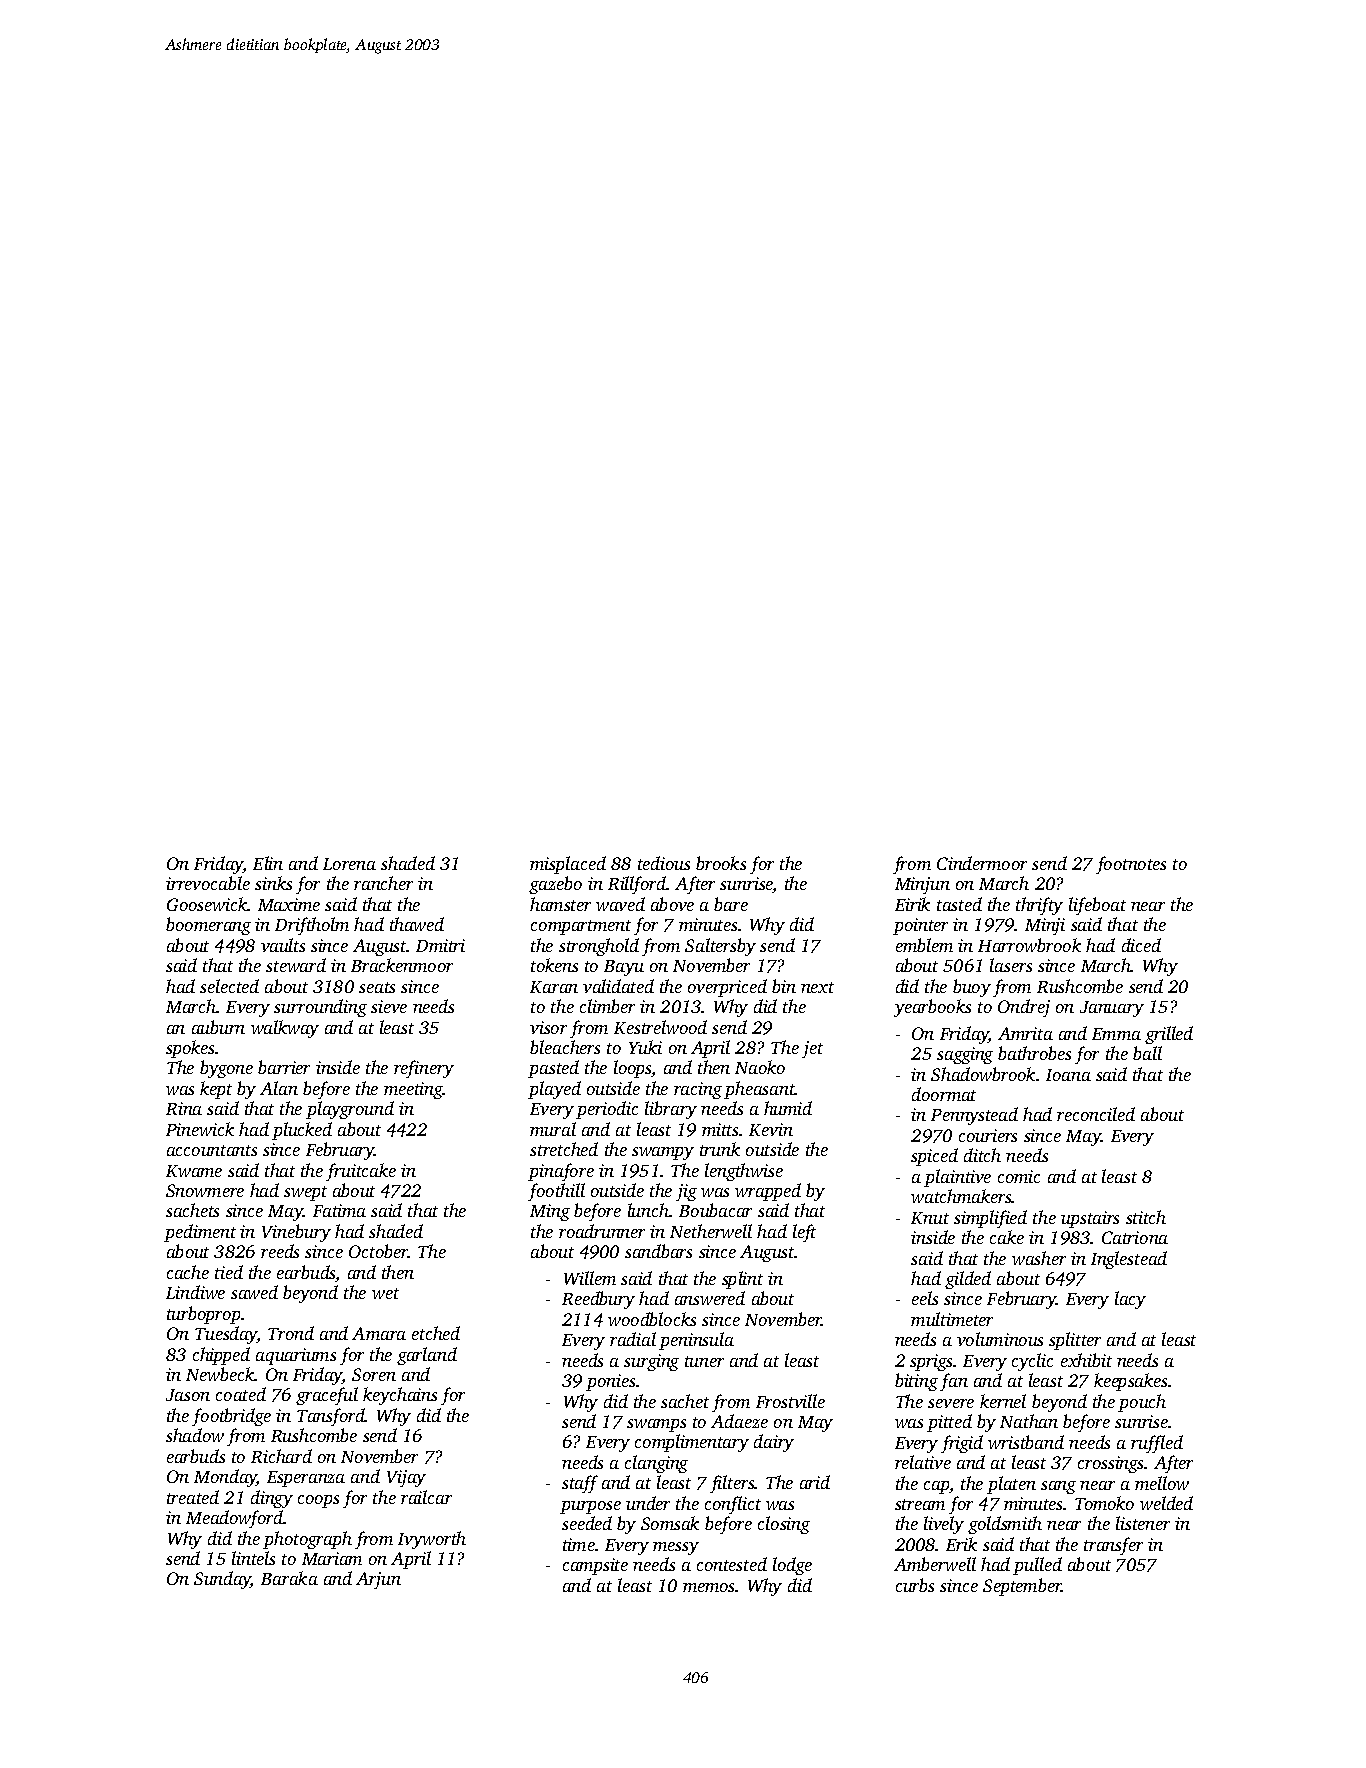 The image size is (1366, 1768). Describe the element at coordinates (1142, 1403) in the document. I see `pouch` at that location.
